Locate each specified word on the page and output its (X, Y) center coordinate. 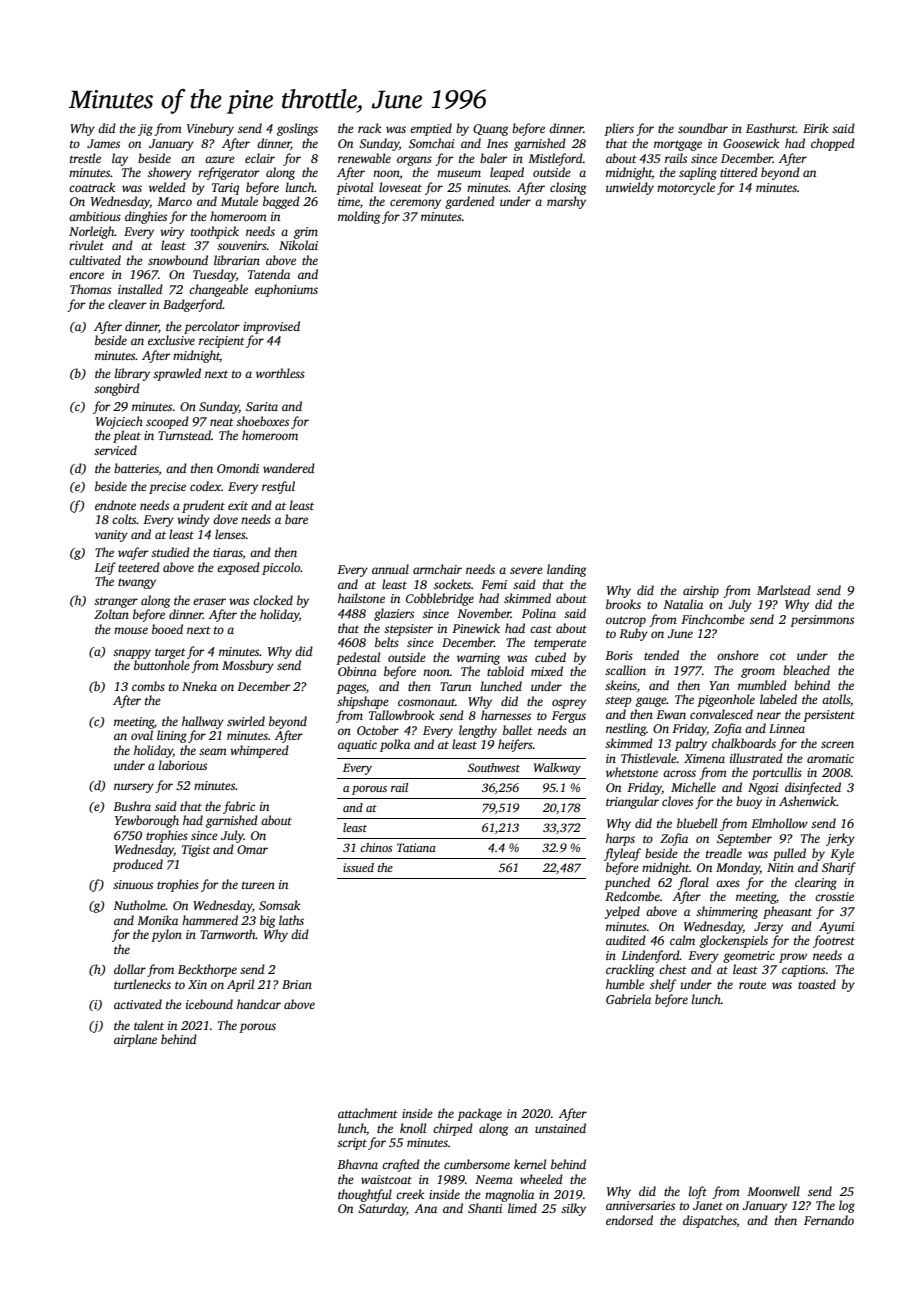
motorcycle (686, 188)
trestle (85, 158)
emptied (431, 129)
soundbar (703, 128)
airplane (135, 1040)
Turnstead (184, 435)
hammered (210, 920)
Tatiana (416, 847)
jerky (840, 839)
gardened (470, 202)
